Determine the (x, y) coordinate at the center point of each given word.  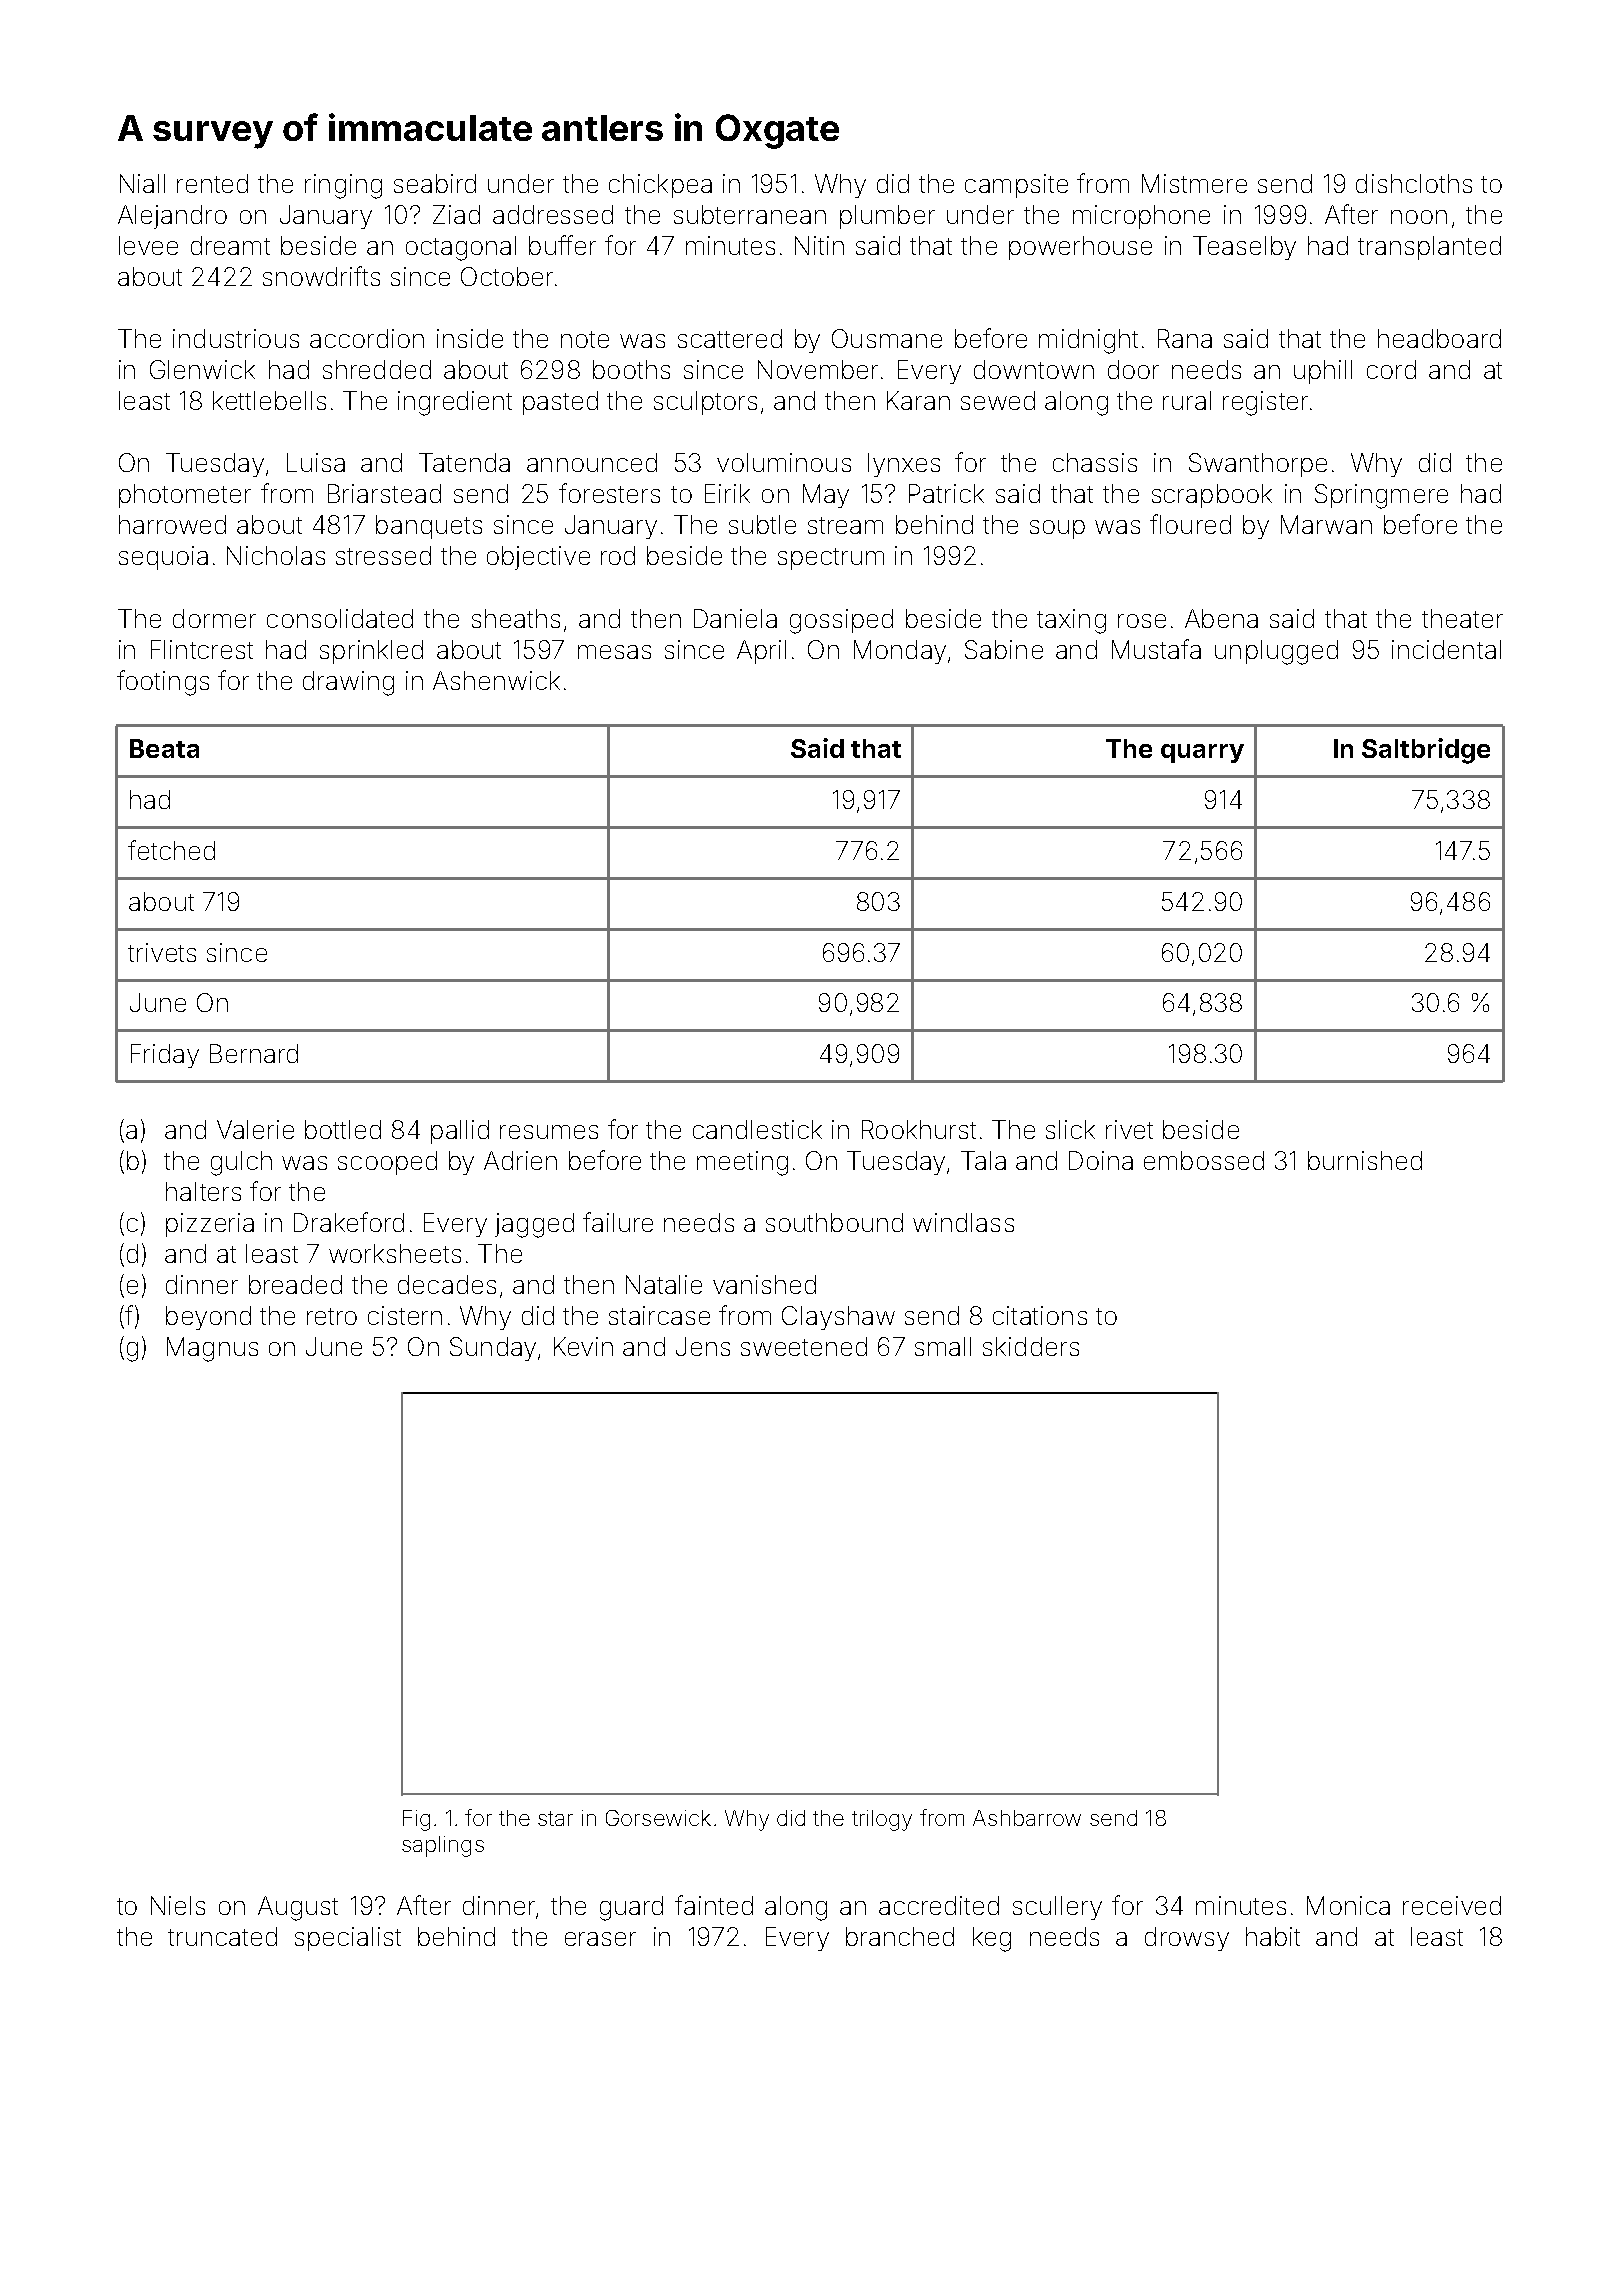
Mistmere (1194, 183)
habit (1273, 1936)
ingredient (455, 403)
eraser (600, 1939)
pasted (560, 403)
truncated (222, 1936)
